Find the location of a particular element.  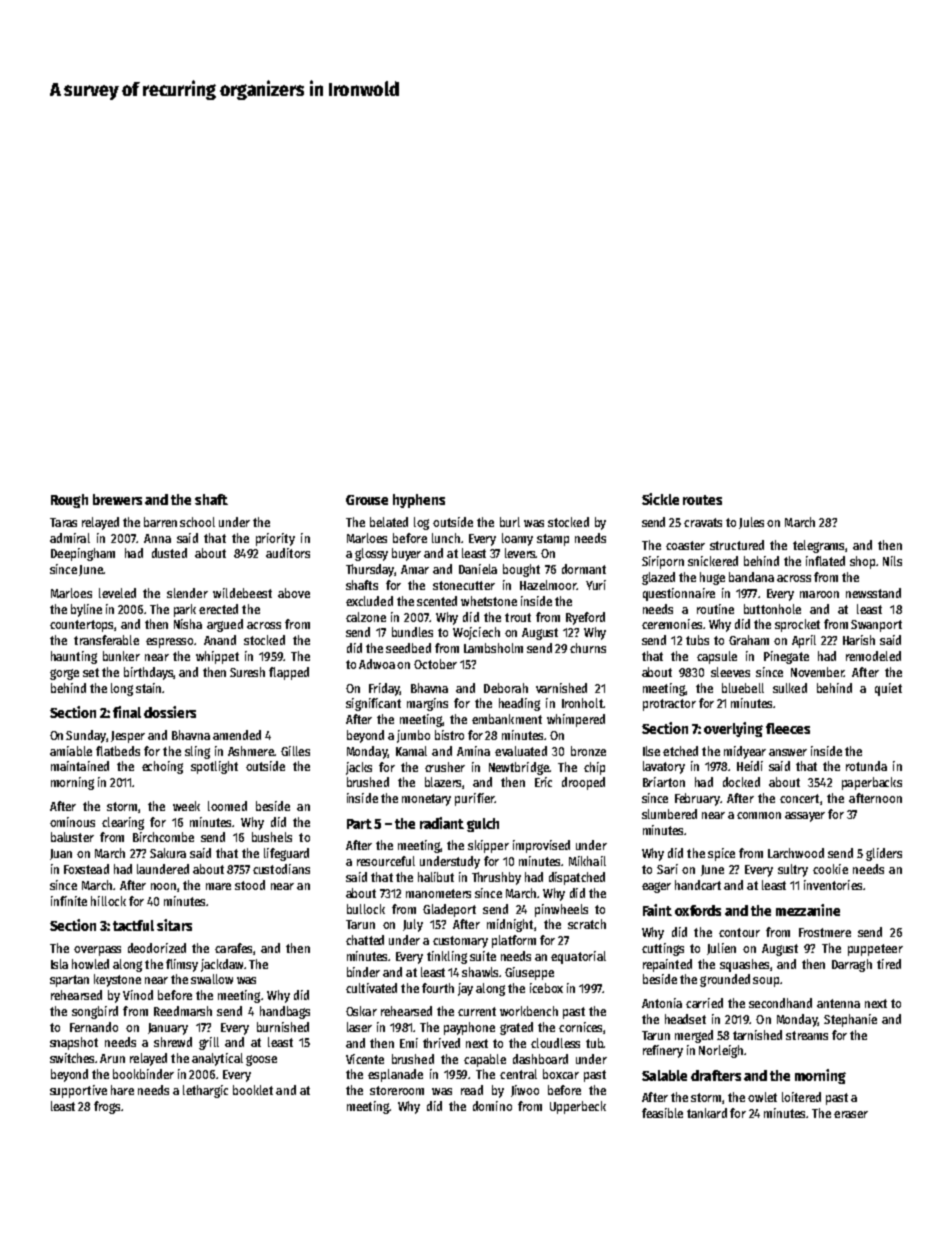

analytical is located at coordinates (217, 1059).
